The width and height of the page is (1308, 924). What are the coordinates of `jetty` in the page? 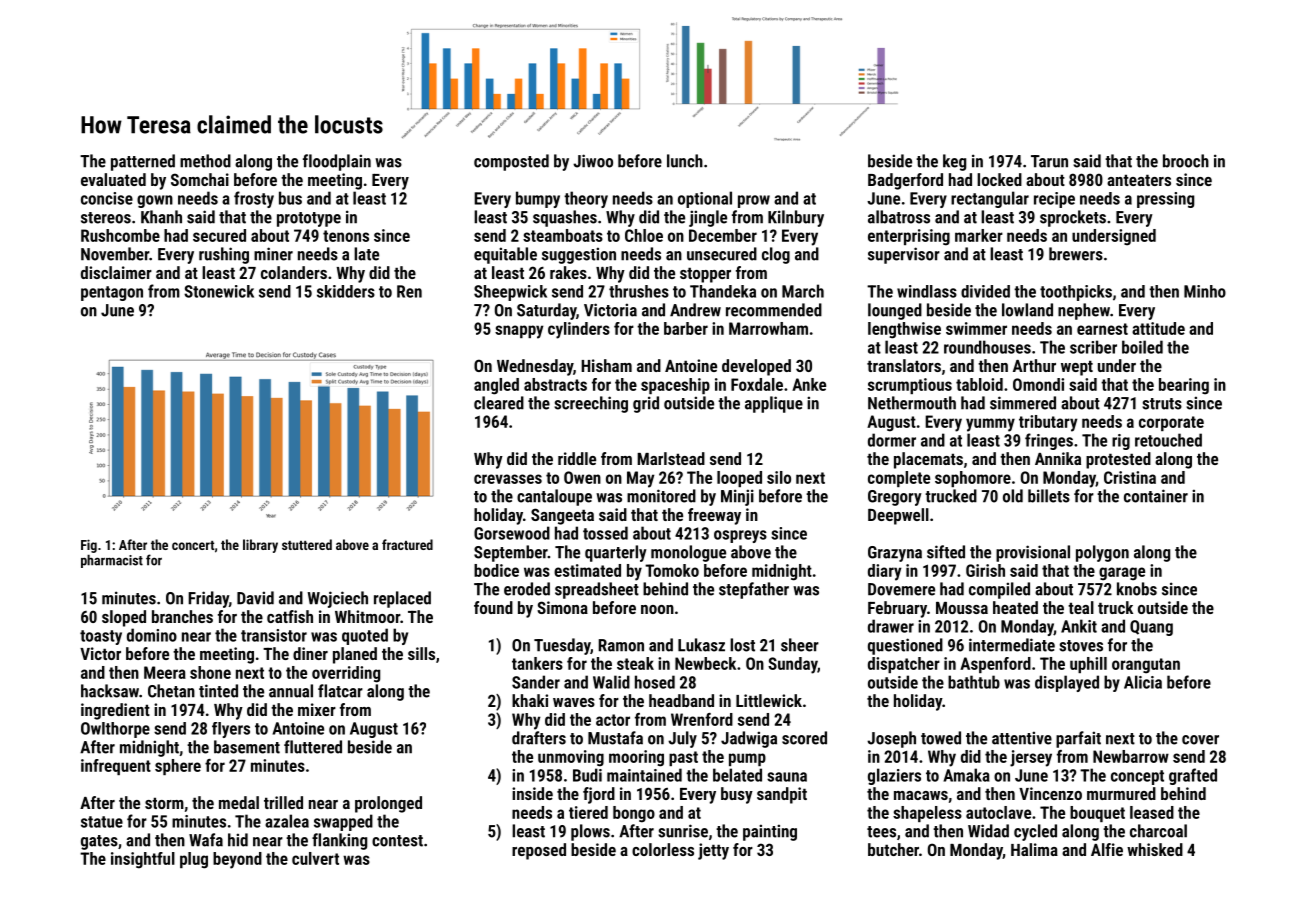 It's located at (713, 851).
